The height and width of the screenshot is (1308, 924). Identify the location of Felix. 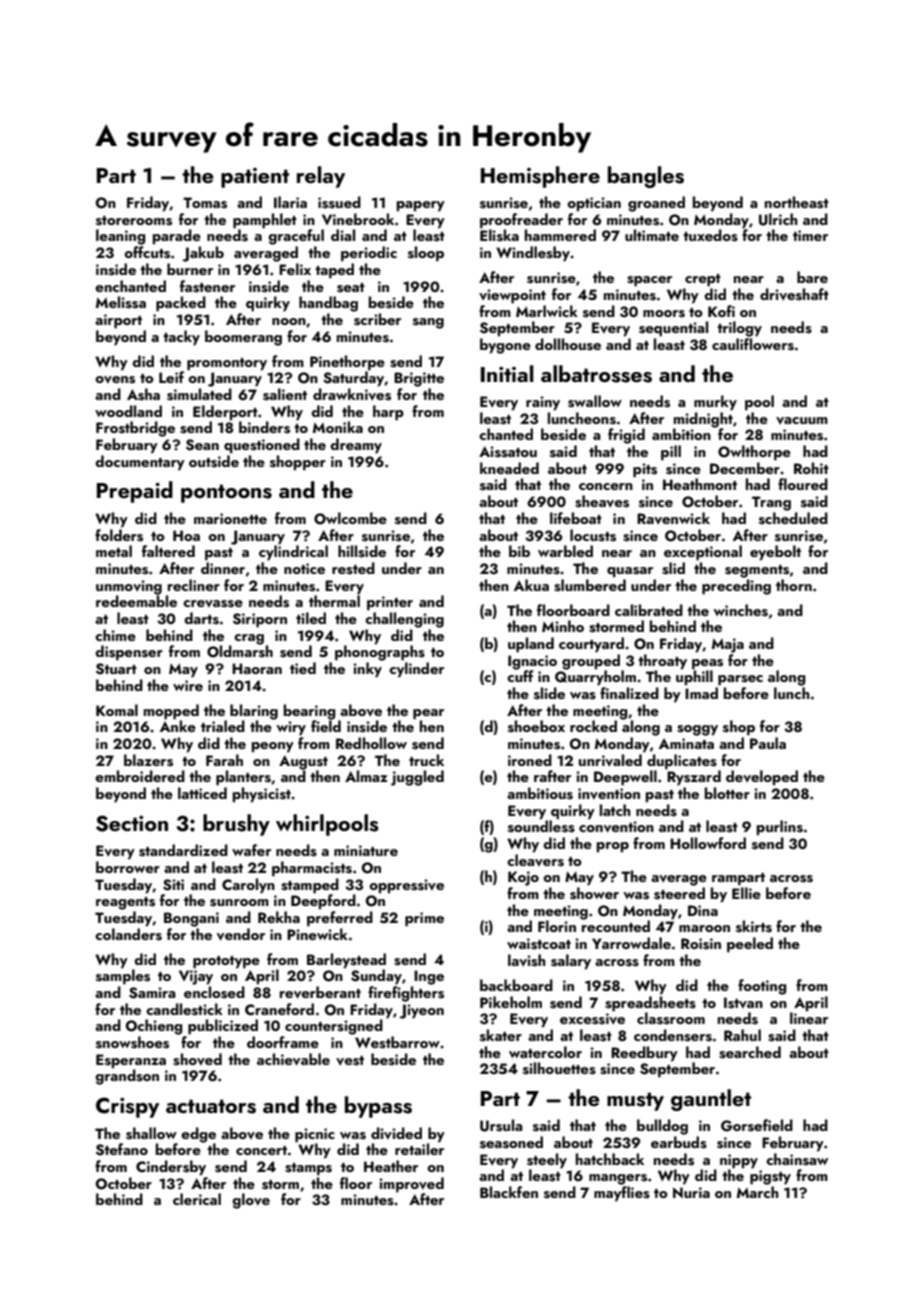
(295, 269).
